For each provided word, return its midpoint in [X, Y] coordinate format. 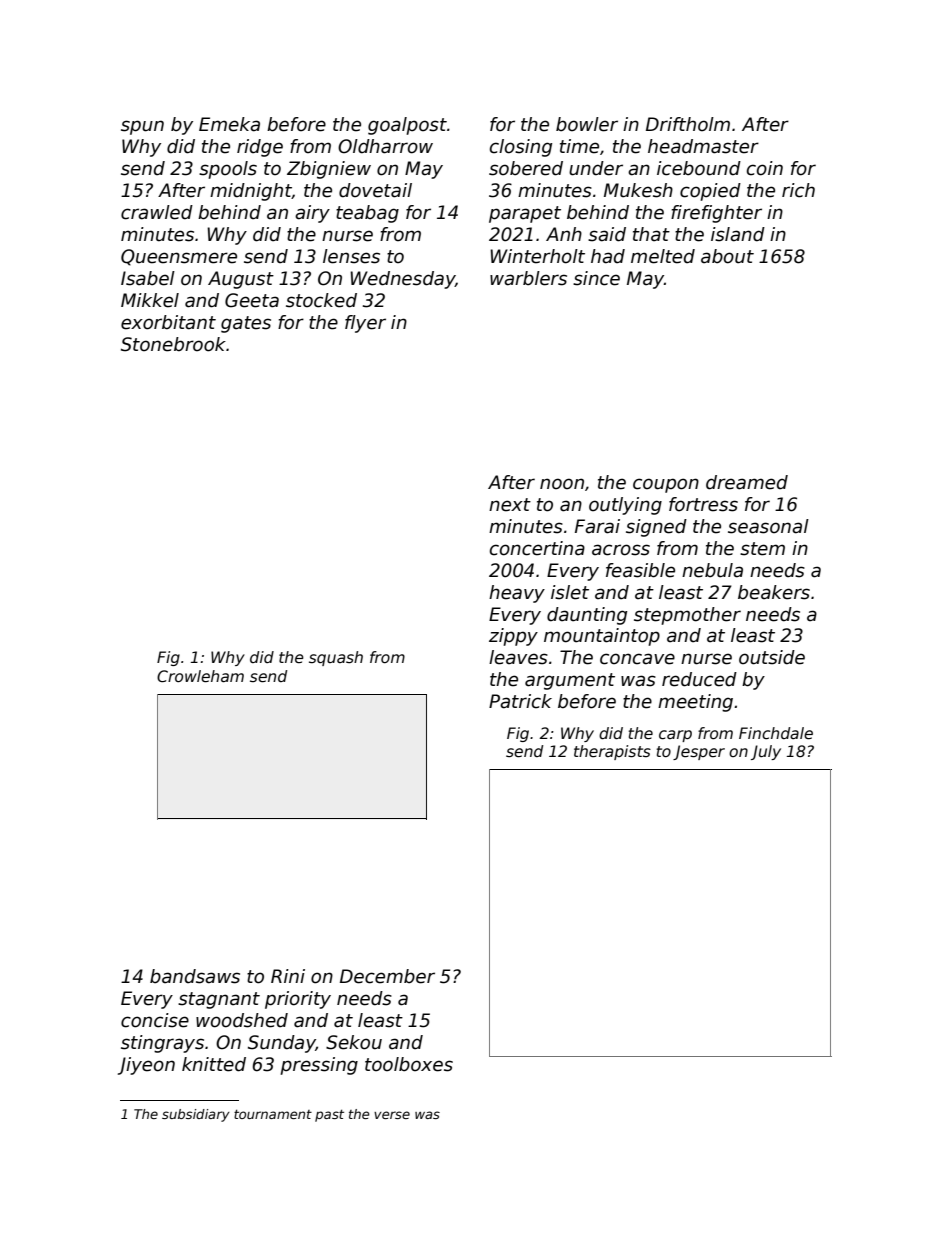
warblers [528, 278]
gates [246, 324]
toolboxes [409, 1064]
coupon [666, 485]
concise [155, 1020]
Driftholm [688, 124]
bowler [587, 124]
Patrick [520, 701]
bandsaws [195, 976]
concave [637, 659]
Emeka [229, 124]
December [387, 976]
